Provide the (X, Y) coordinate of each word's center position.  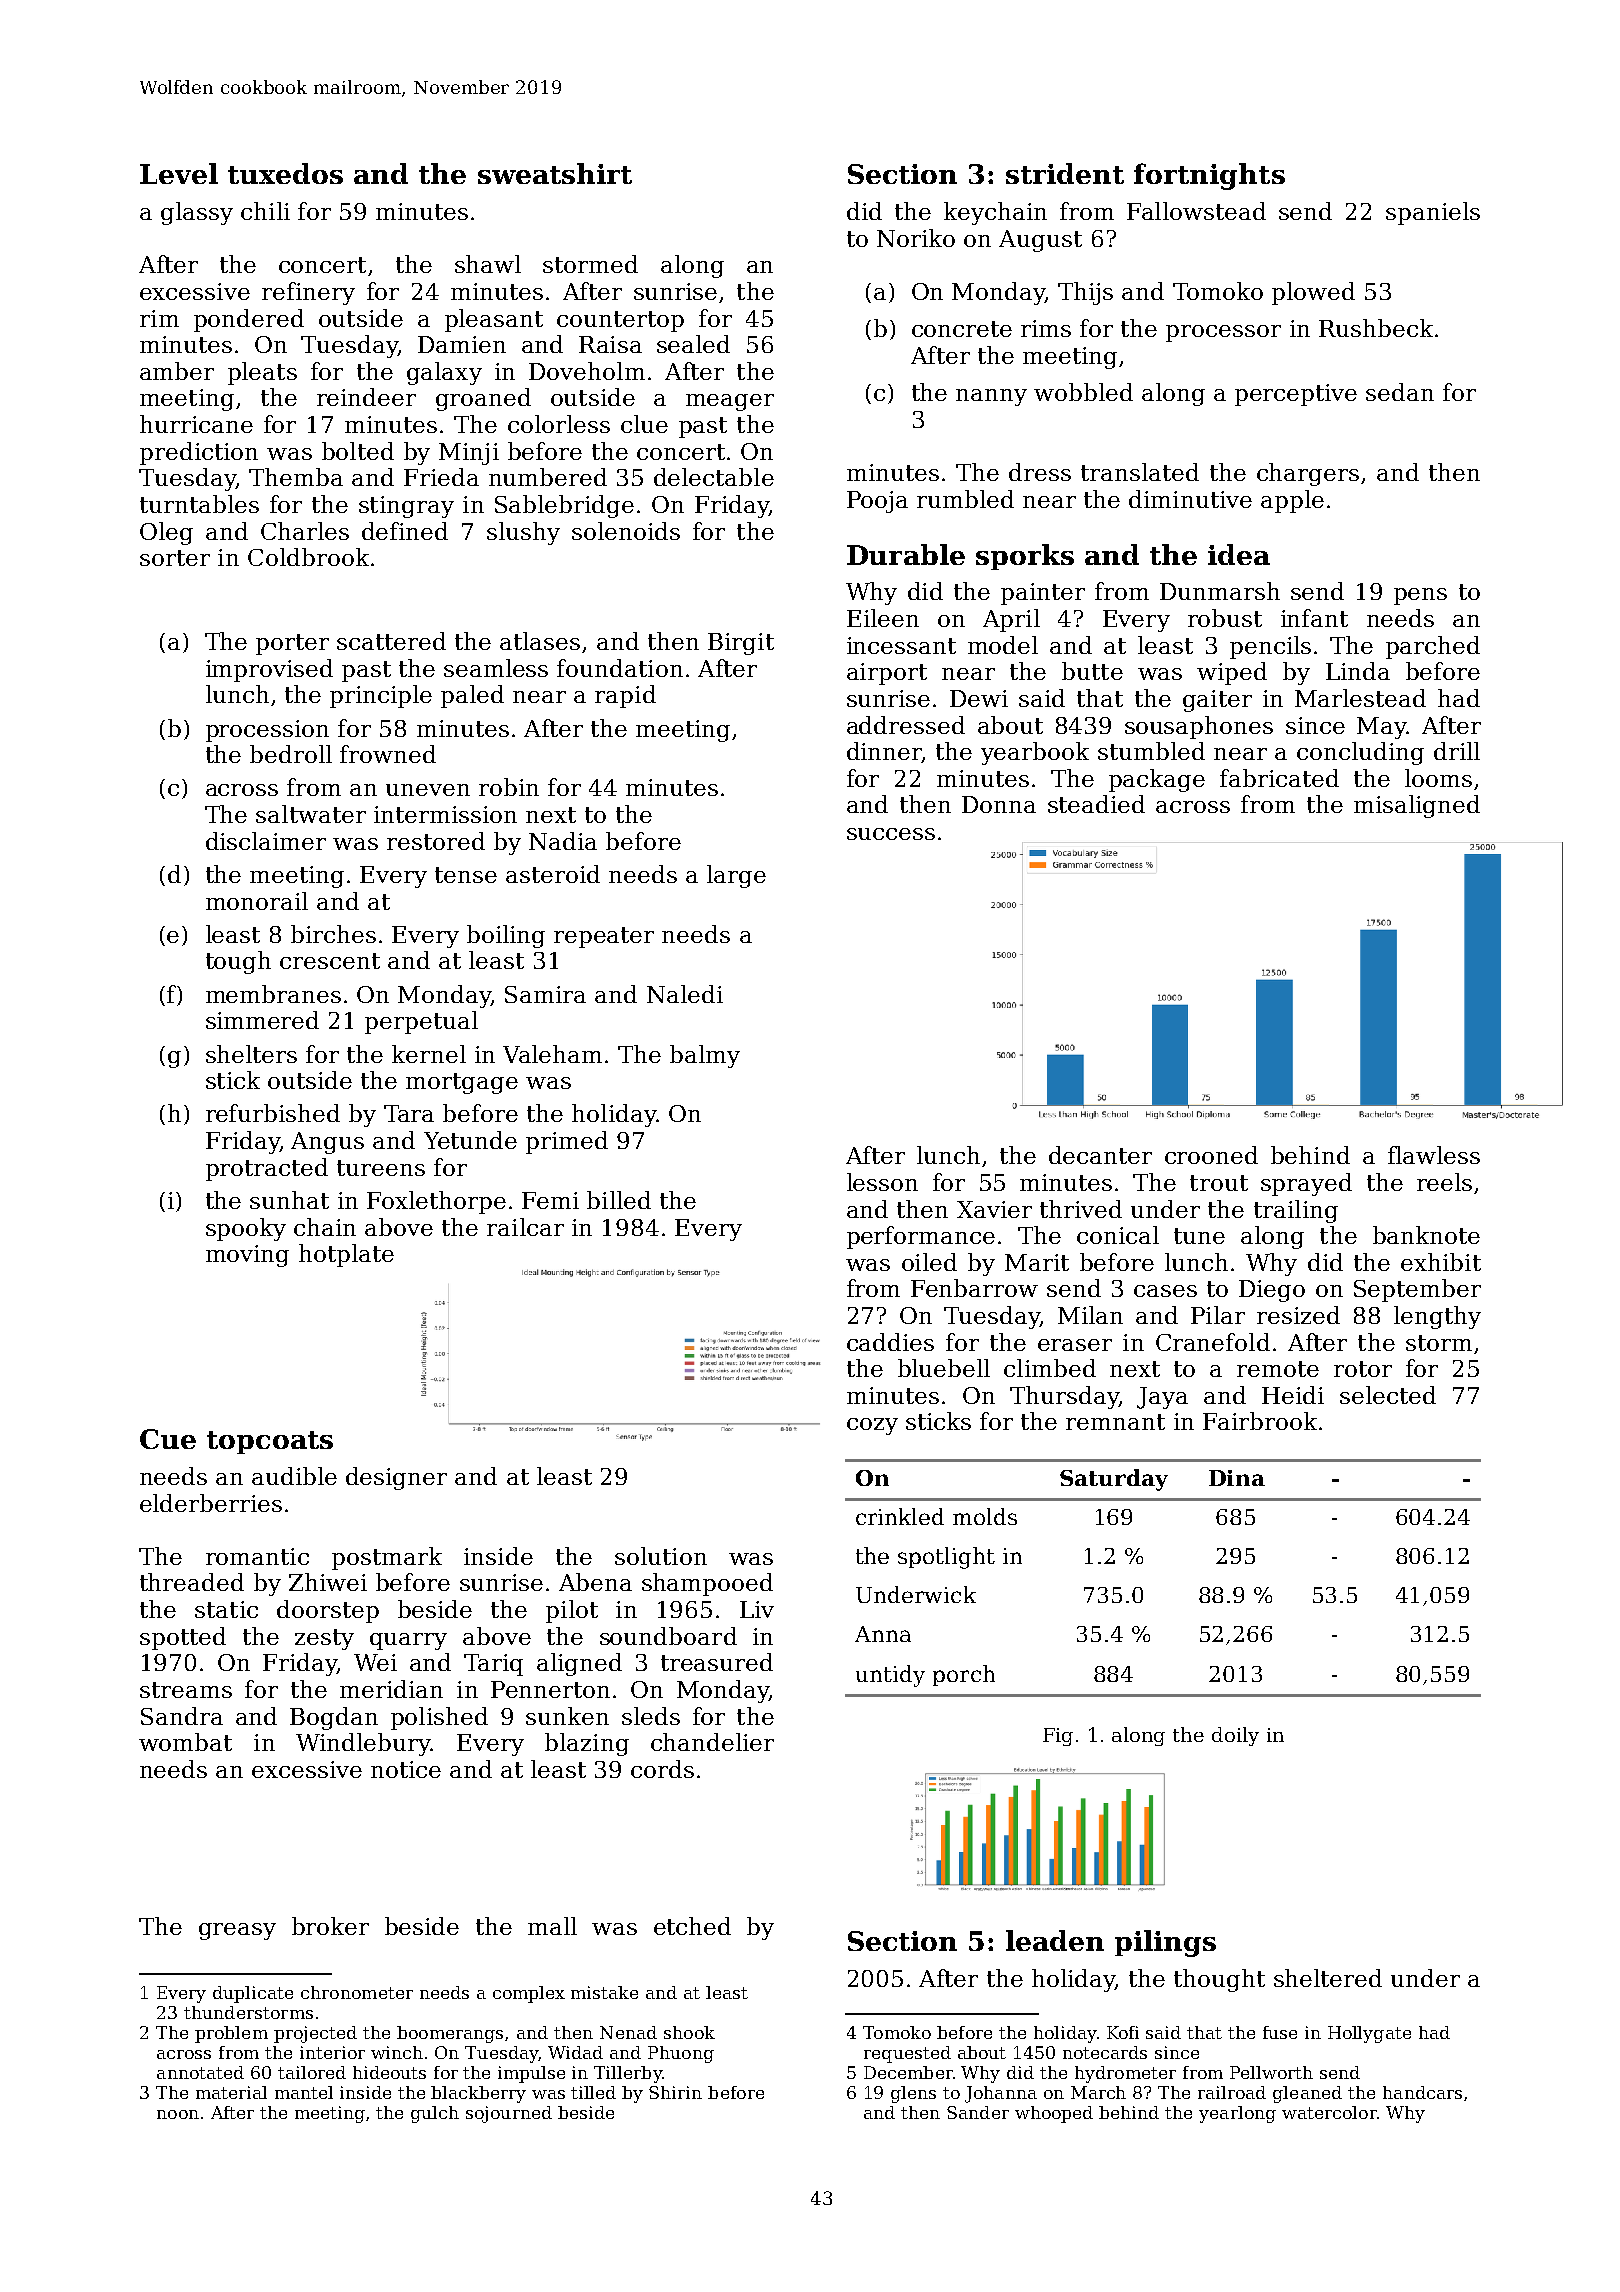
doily (1235, 1736)
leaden (1055, 1940)
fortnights (1209, 176)
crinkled (900, 1516)
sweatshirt (555, 173)
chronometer (357, 1992)
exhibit (1441, 1262)
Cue (168, 1439)
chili (265, 211)
